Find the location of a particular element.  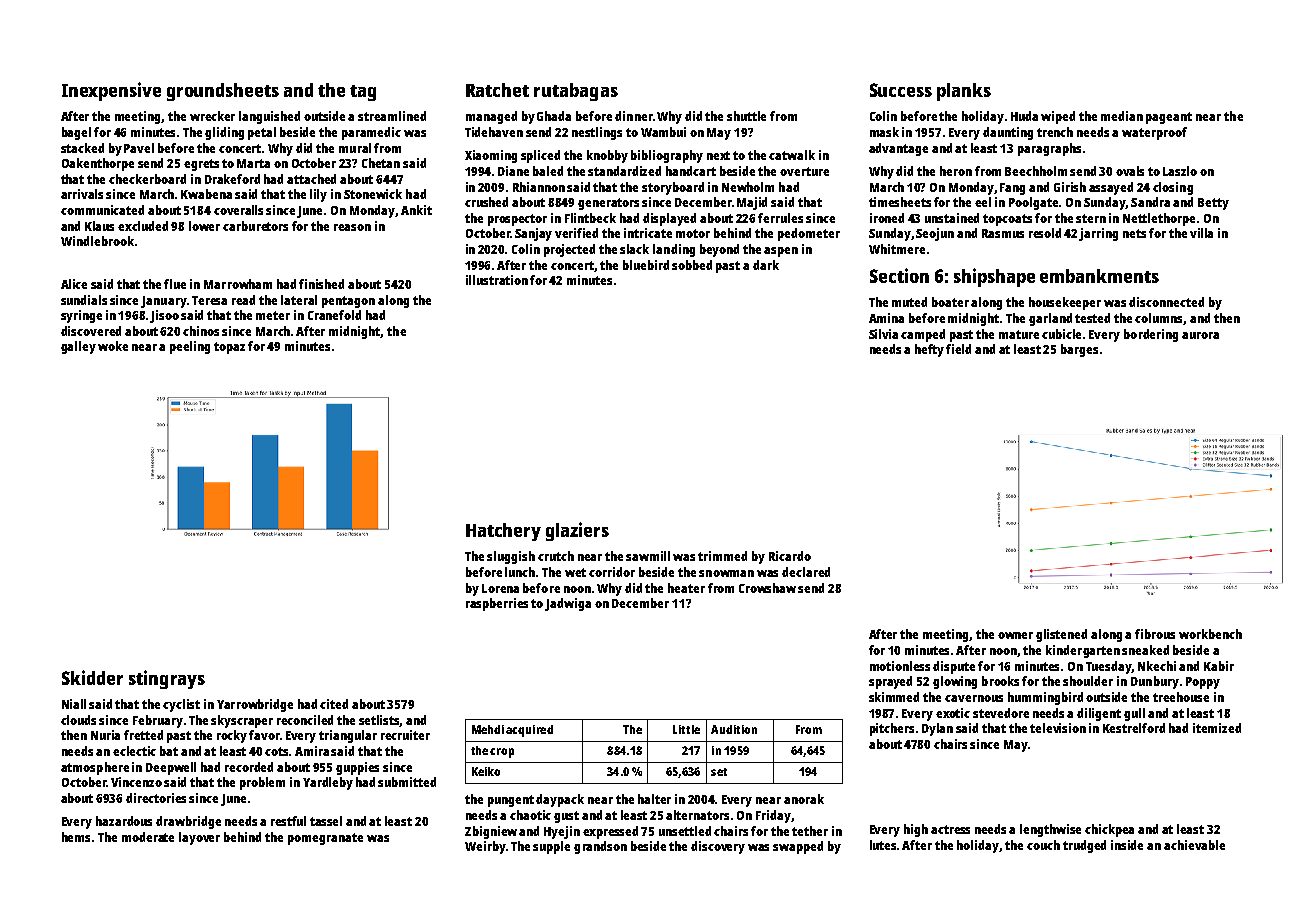

planks is located at coordinates (964, 92).
